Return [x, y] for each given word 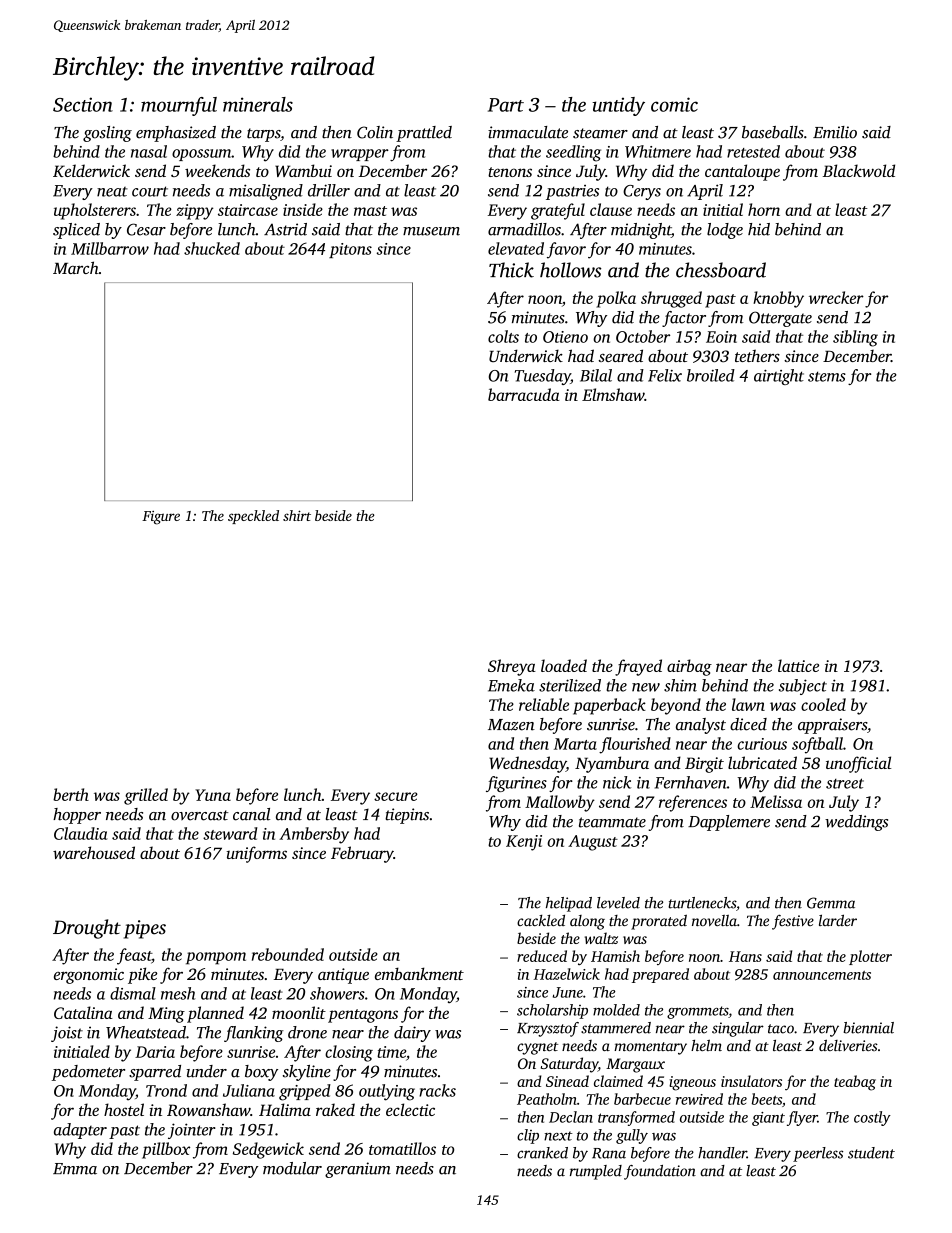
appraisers [832, 726]
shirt [297, 515]
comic [674, 104]
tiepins [407, 816]
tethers [757, 355]
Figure [161, 518]
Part [506, 105]
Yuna [213, 795]
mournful [179, 106]
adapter [80, 1131]
